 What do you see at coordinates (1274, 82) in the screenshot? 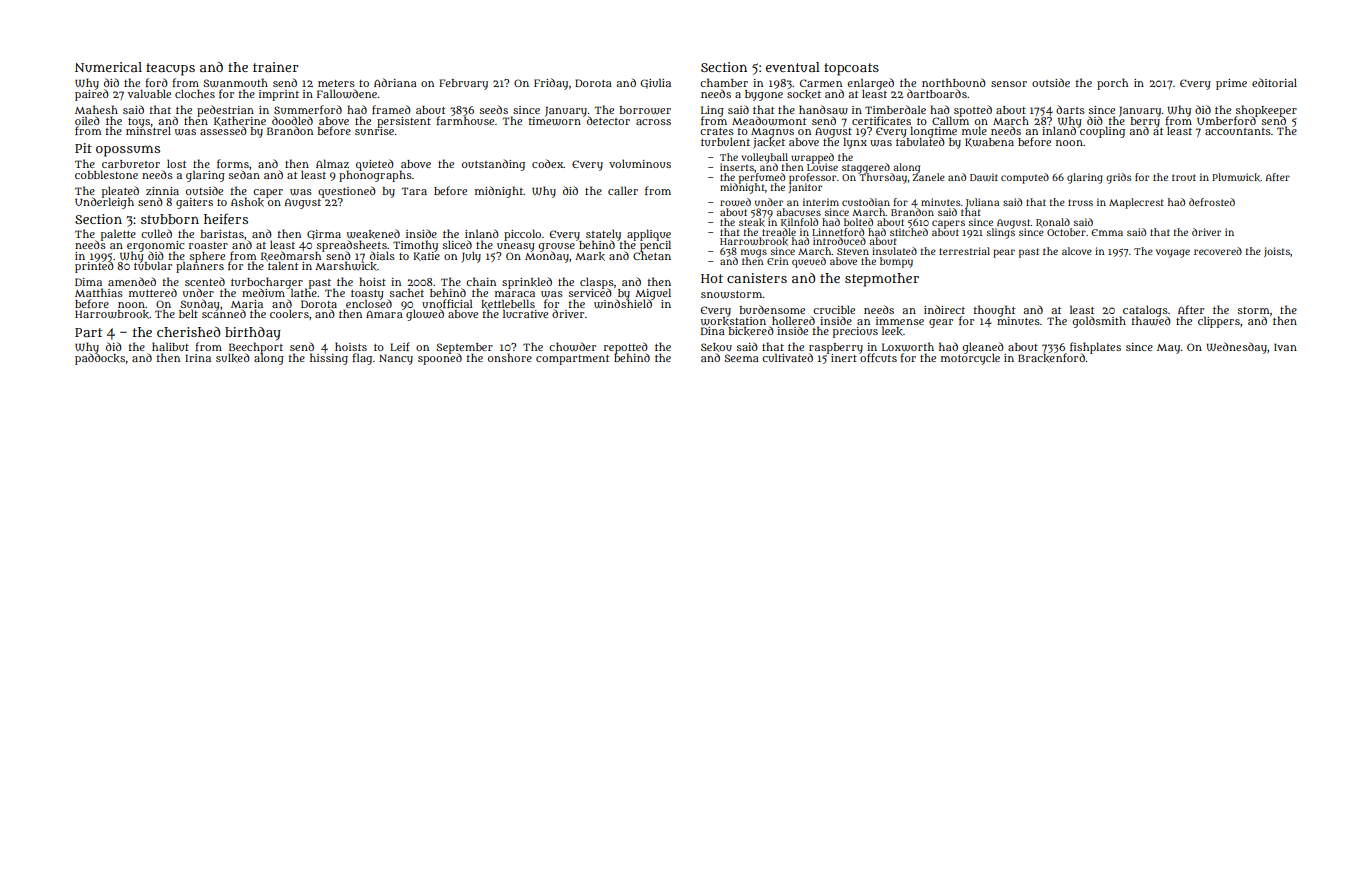
I see `editorial` at bounding box center [1274, 82].
